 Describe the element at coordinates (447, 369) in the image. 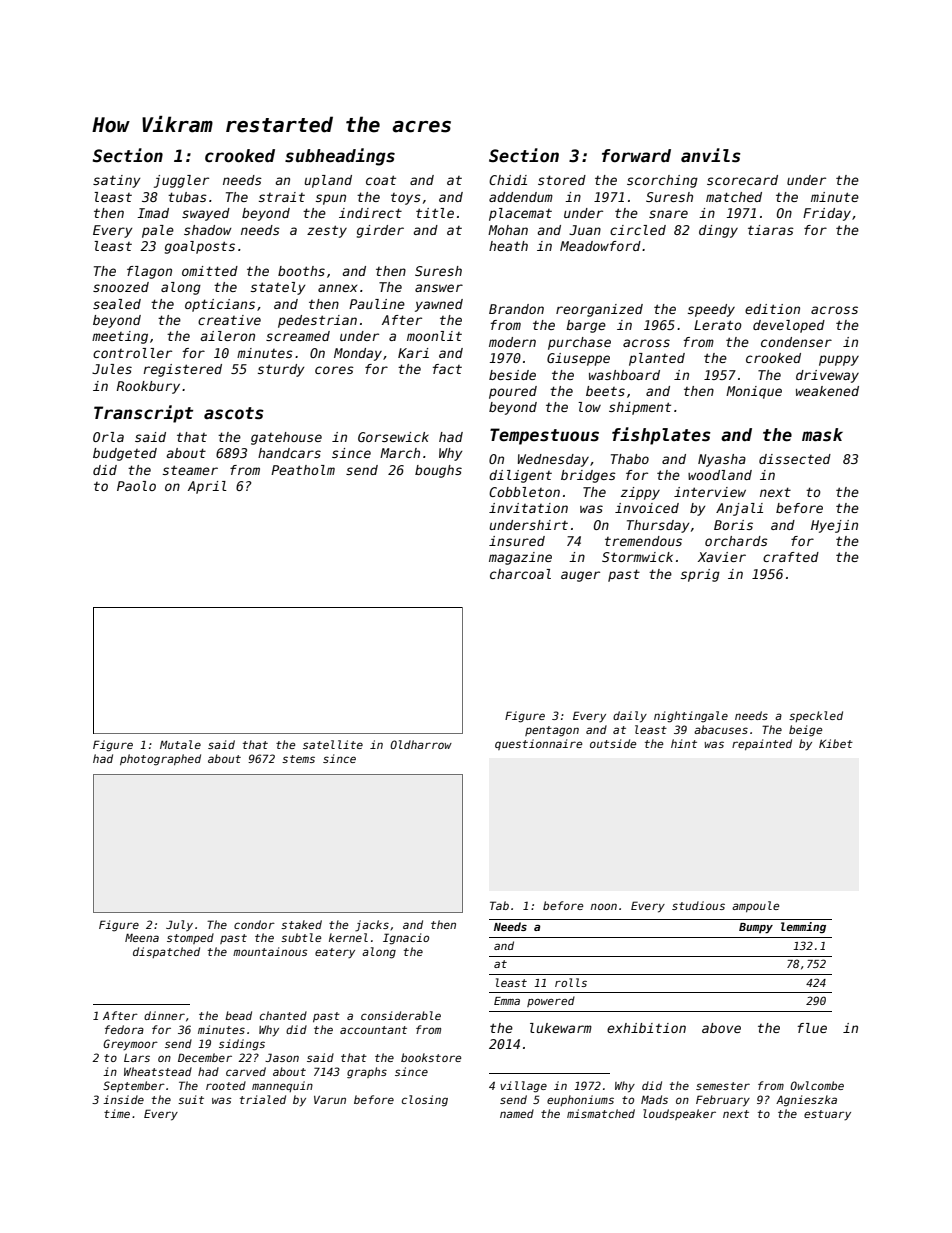

I see `fact` at that location.
